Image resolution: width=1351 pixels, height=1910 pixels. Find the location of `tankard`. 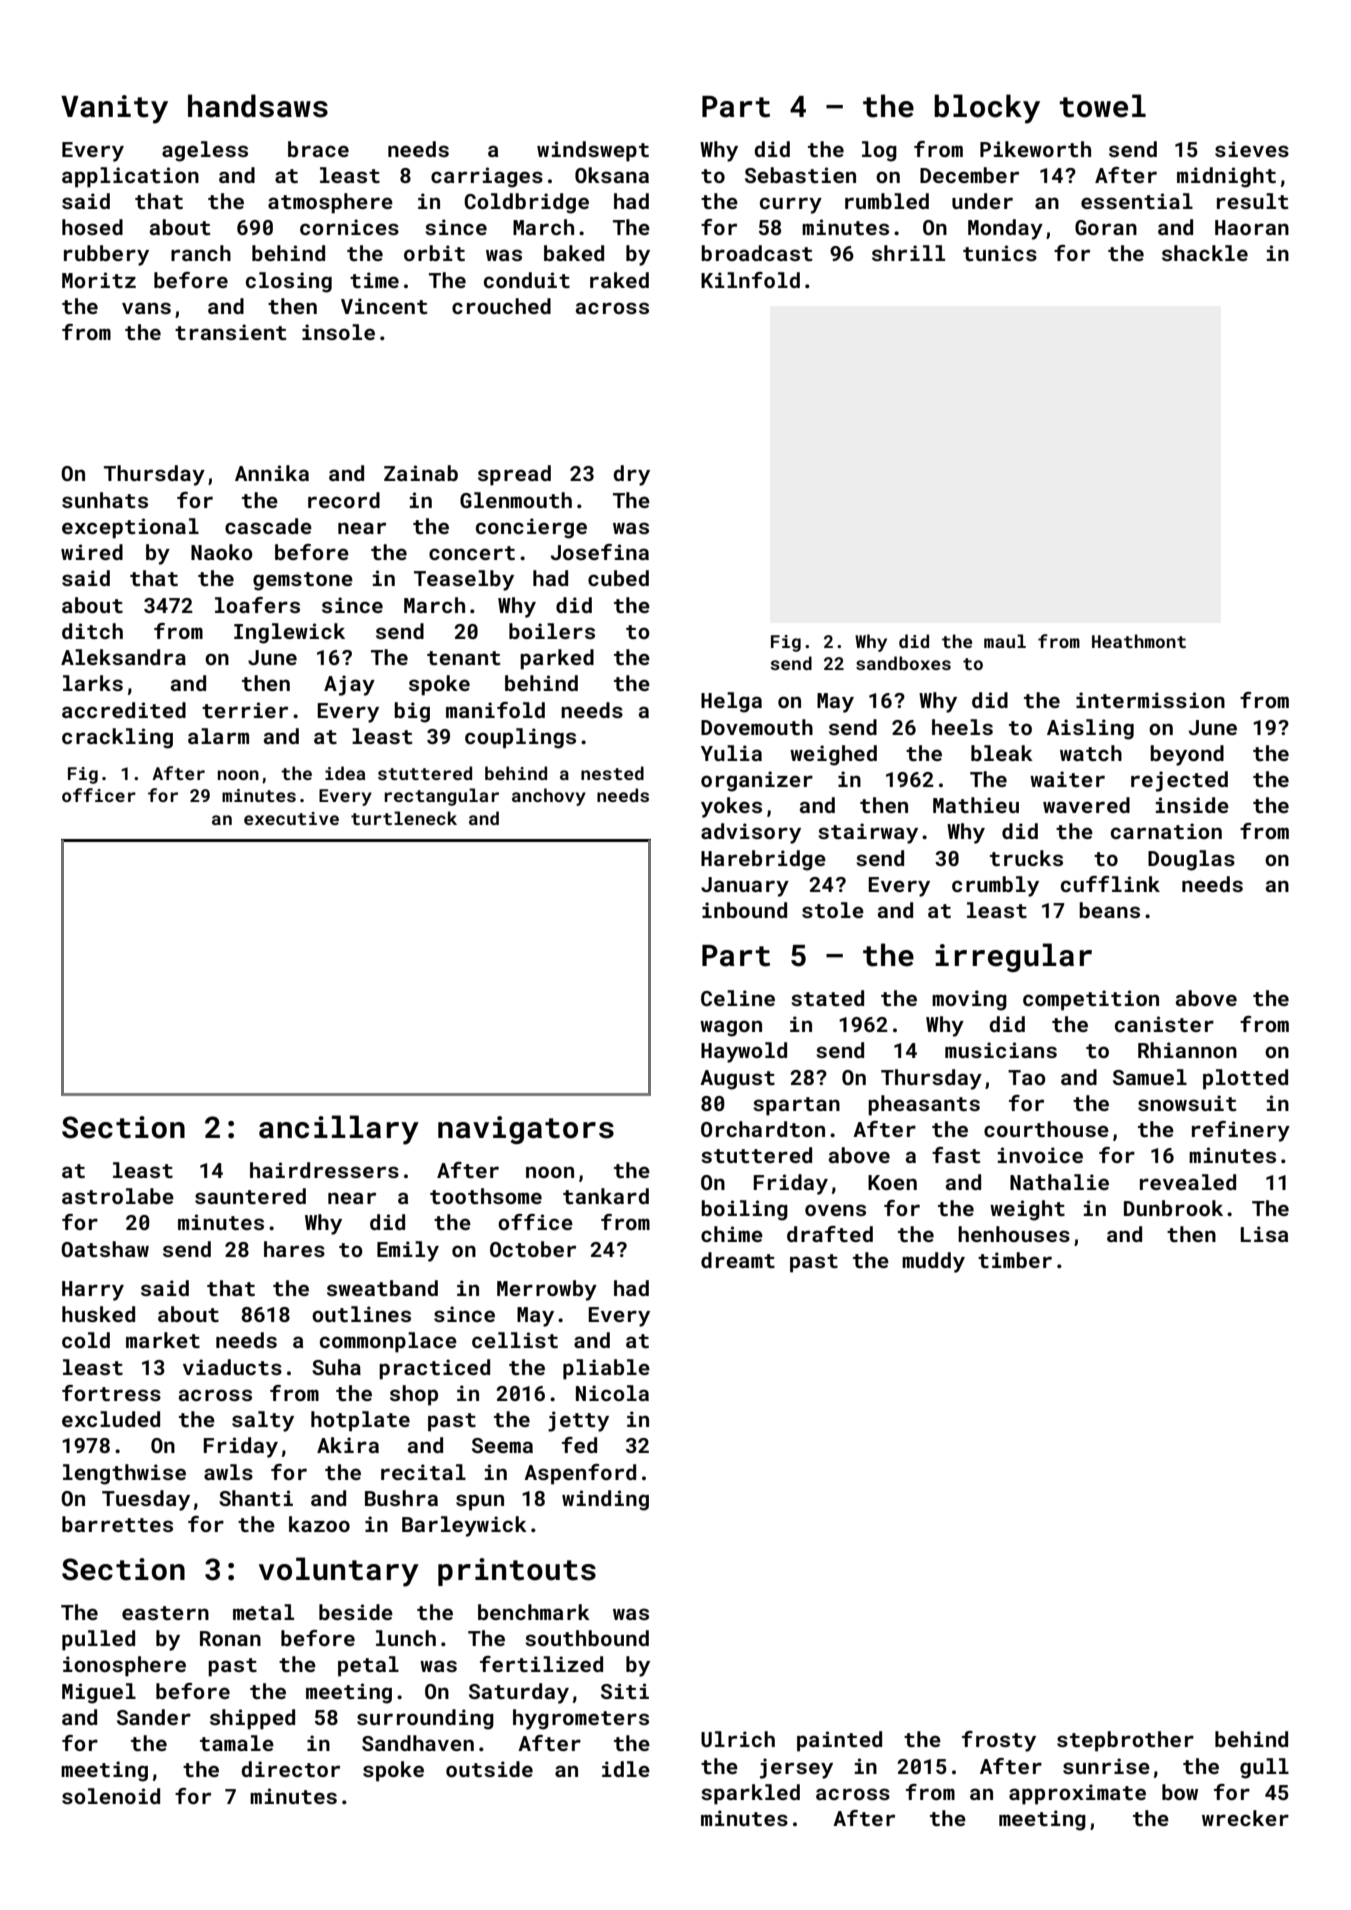

tankard is located at coordinates (606, 1196).
